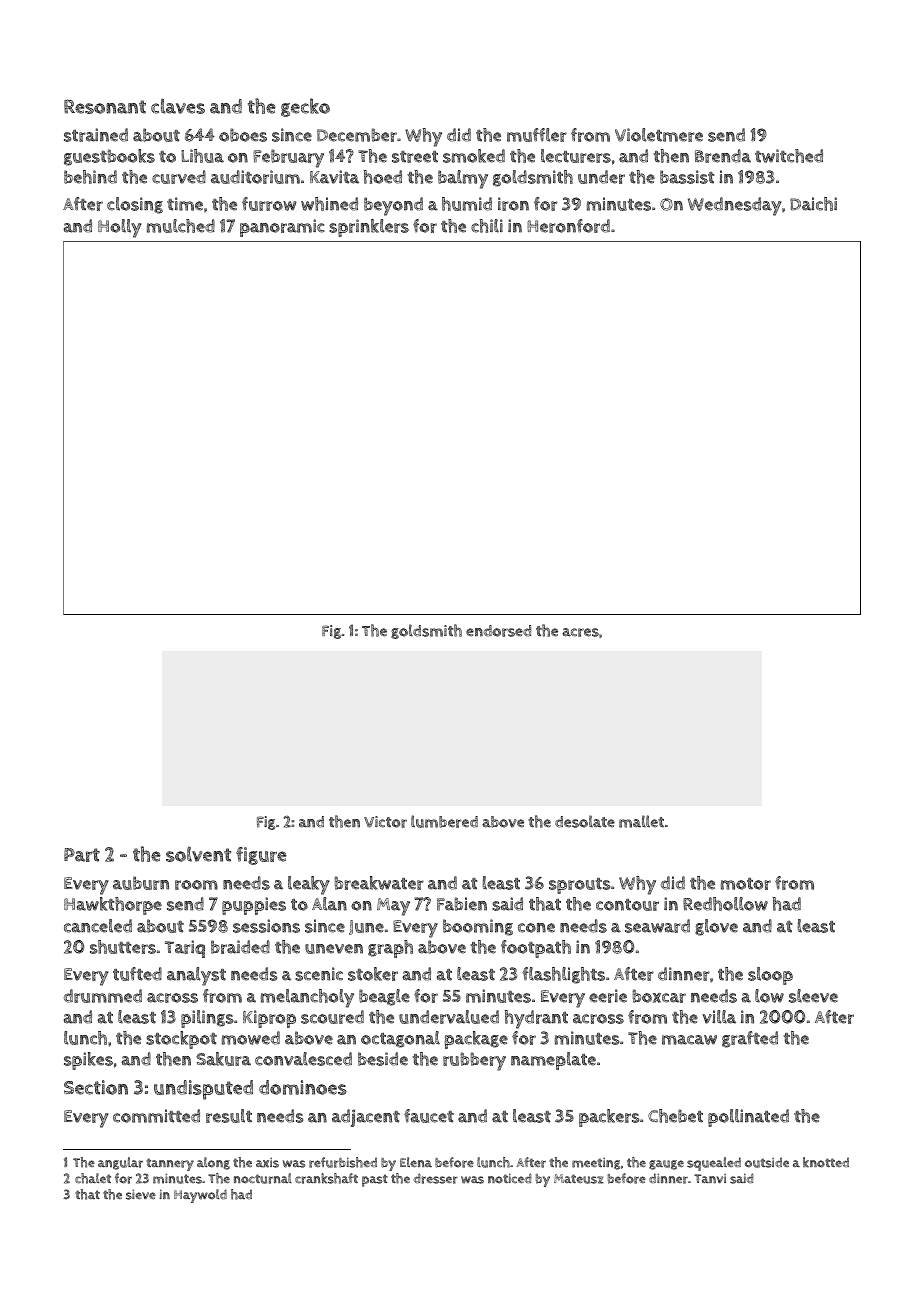 This page has width=924, height=1308. Describe the element at coordinates (178, 106) in the page. I see `claves` at that location.
